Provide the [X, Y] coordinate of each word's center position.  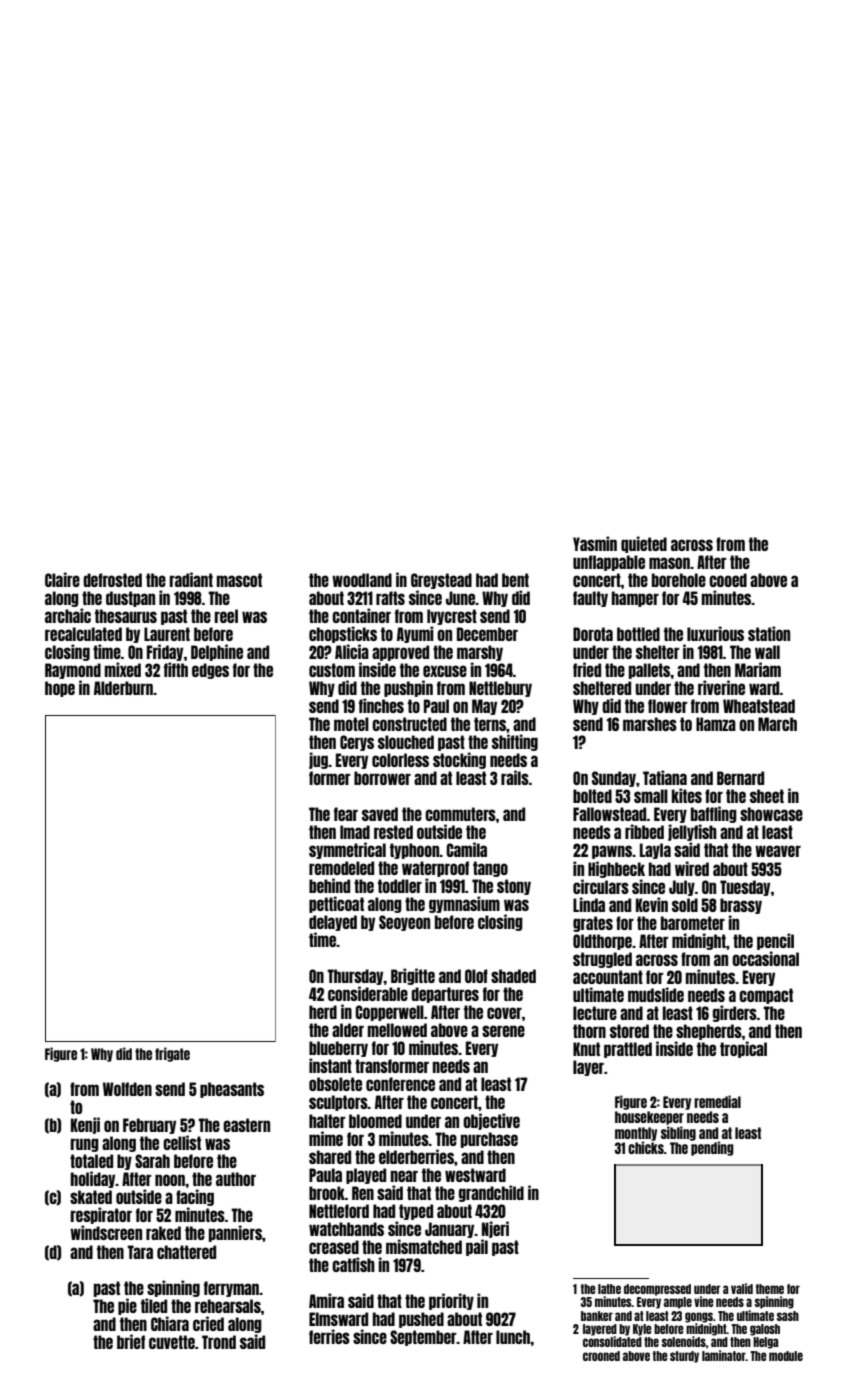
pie [127, 1306]
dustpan [130, 599]
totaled [91, 1161]
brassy [741, 906]
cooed [728, 580]
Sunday [614, 779]
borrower [382, 778]
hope [60, 689]
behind [329, 885]
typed [416, 1212]
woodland [362, 580]
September [423, 1338]
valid [742, 1288]
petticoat [336, 904]
